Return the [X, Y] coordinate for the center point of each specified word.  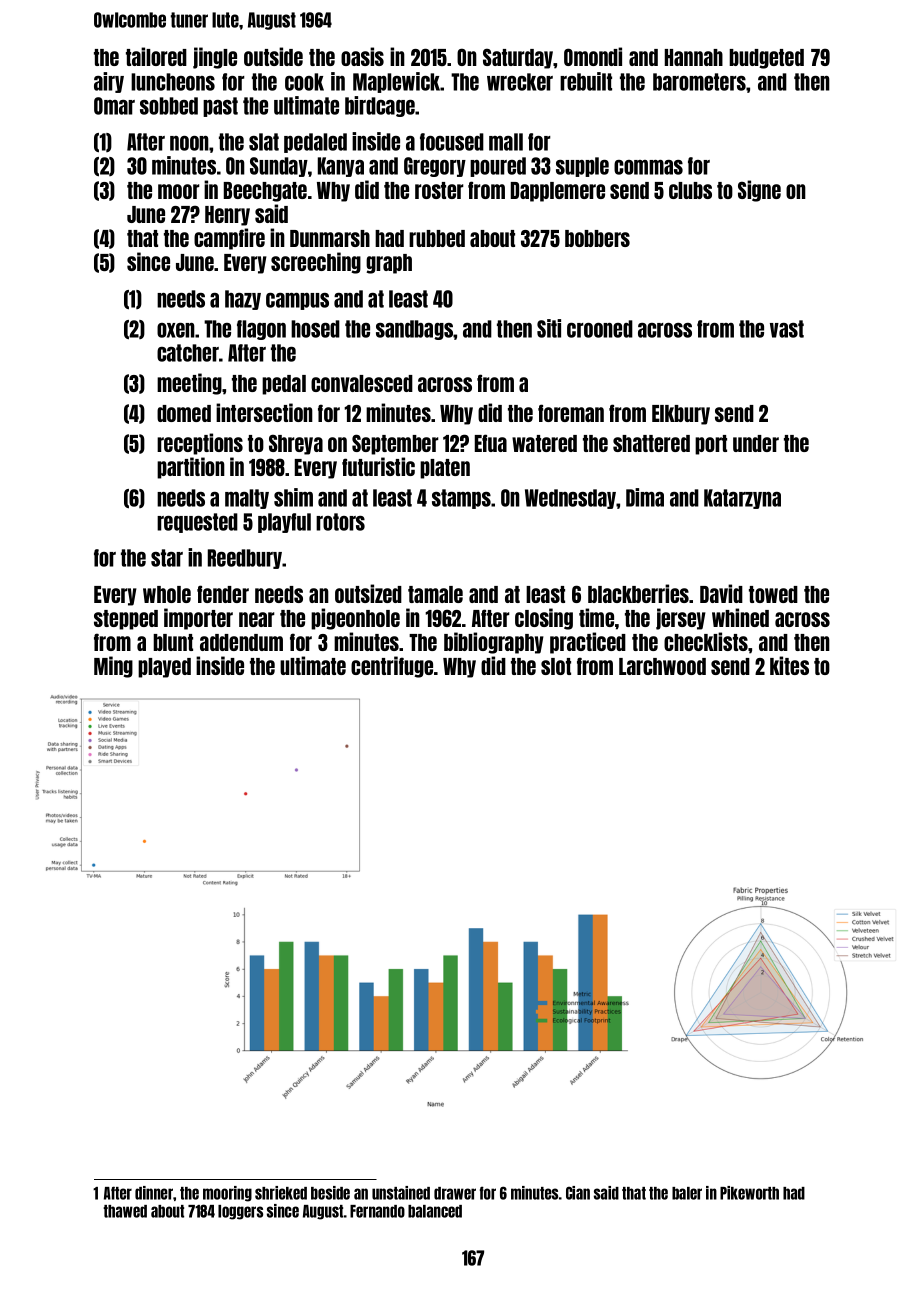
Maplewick [397, 82]
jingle [215, 58]
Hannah [694, 57]
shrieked [281, 1193]
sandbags [415, 330]
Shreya [296, 444]
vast [787, 329]
